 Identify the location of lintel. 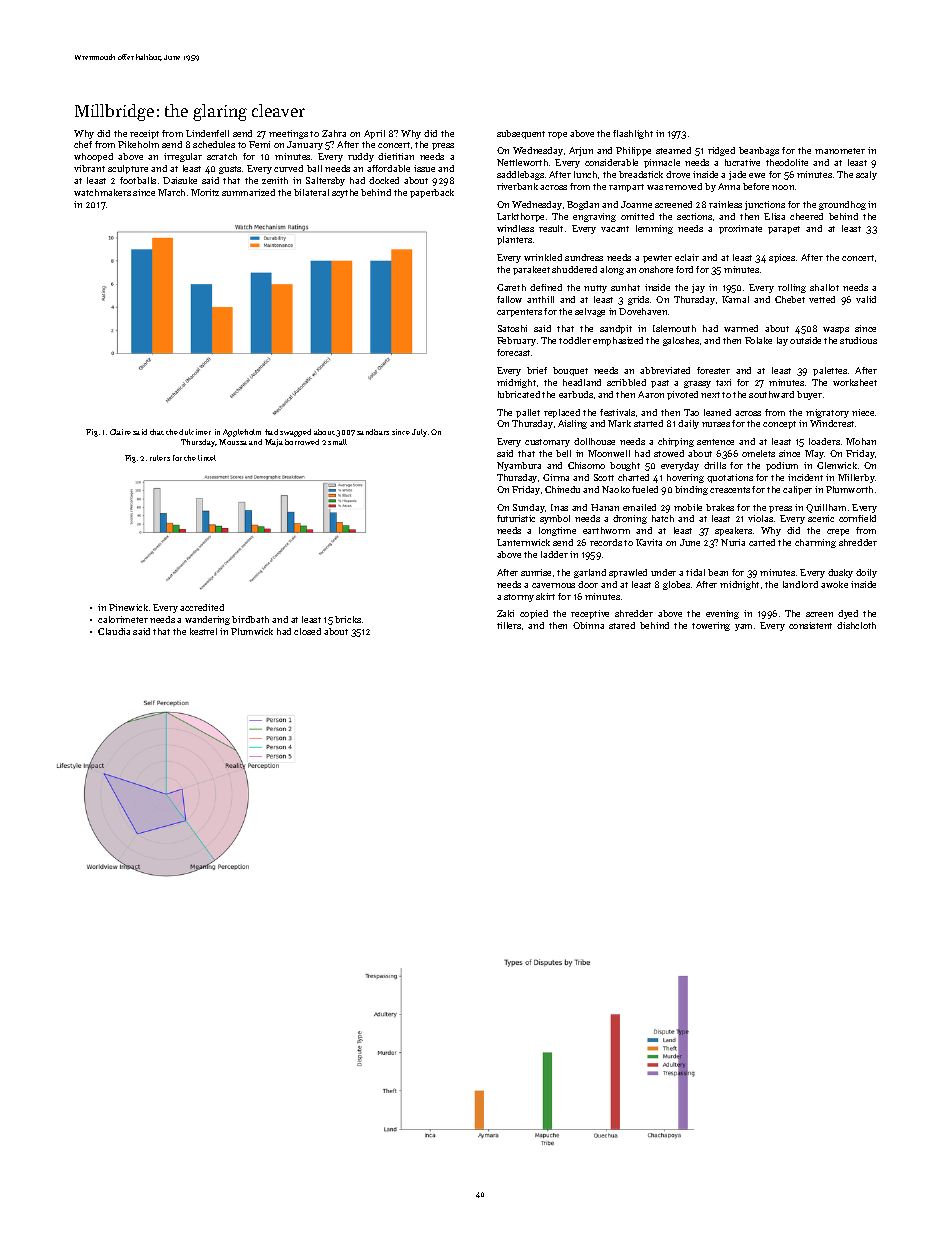
(207, 458).
